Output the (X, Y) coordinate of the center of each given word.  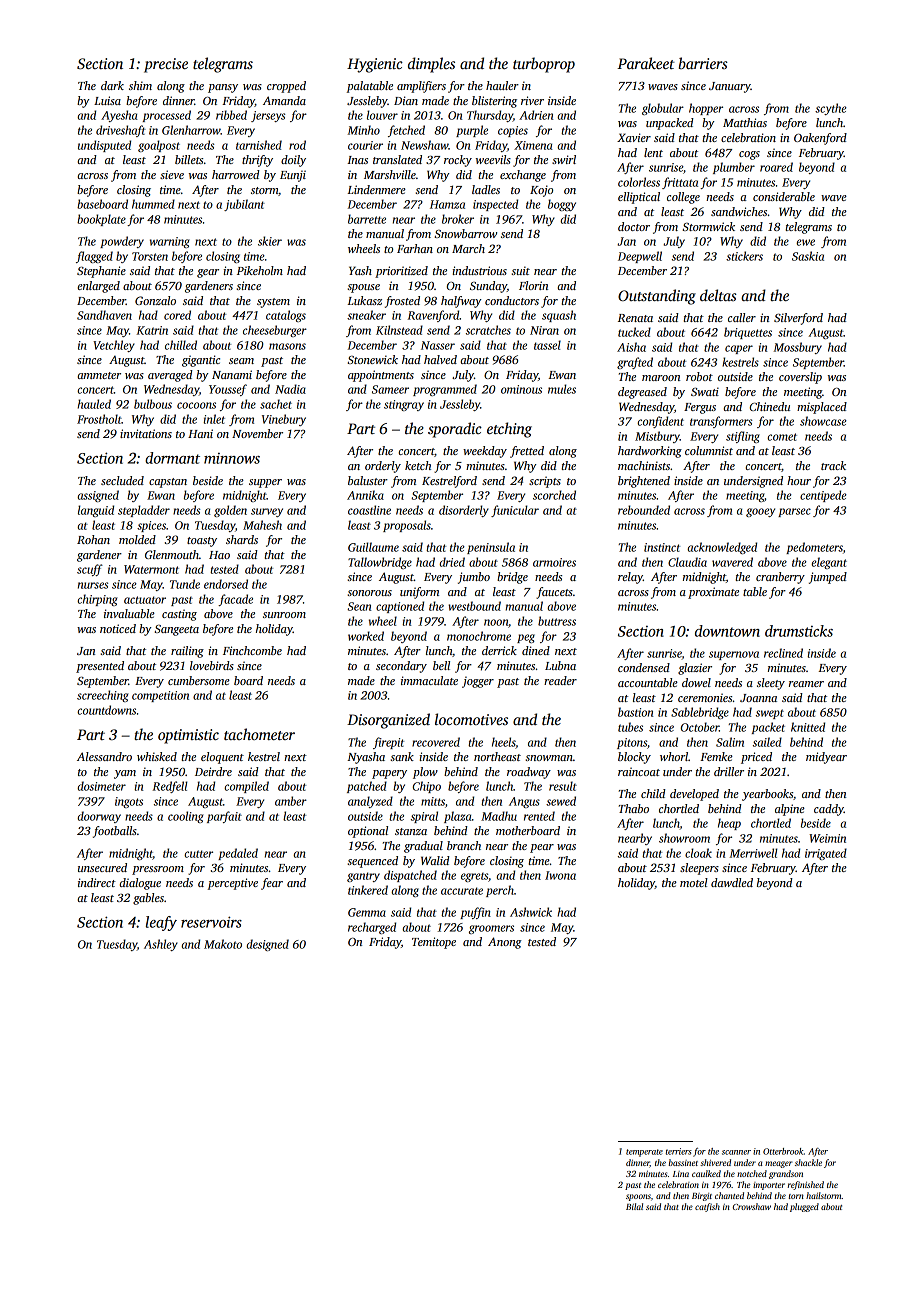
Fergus (700, 408)
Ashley (161, 945)
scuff (90, 570)
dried (452, 562)
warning (170, 242)
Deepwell (640, 257)
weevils (493, 159)
